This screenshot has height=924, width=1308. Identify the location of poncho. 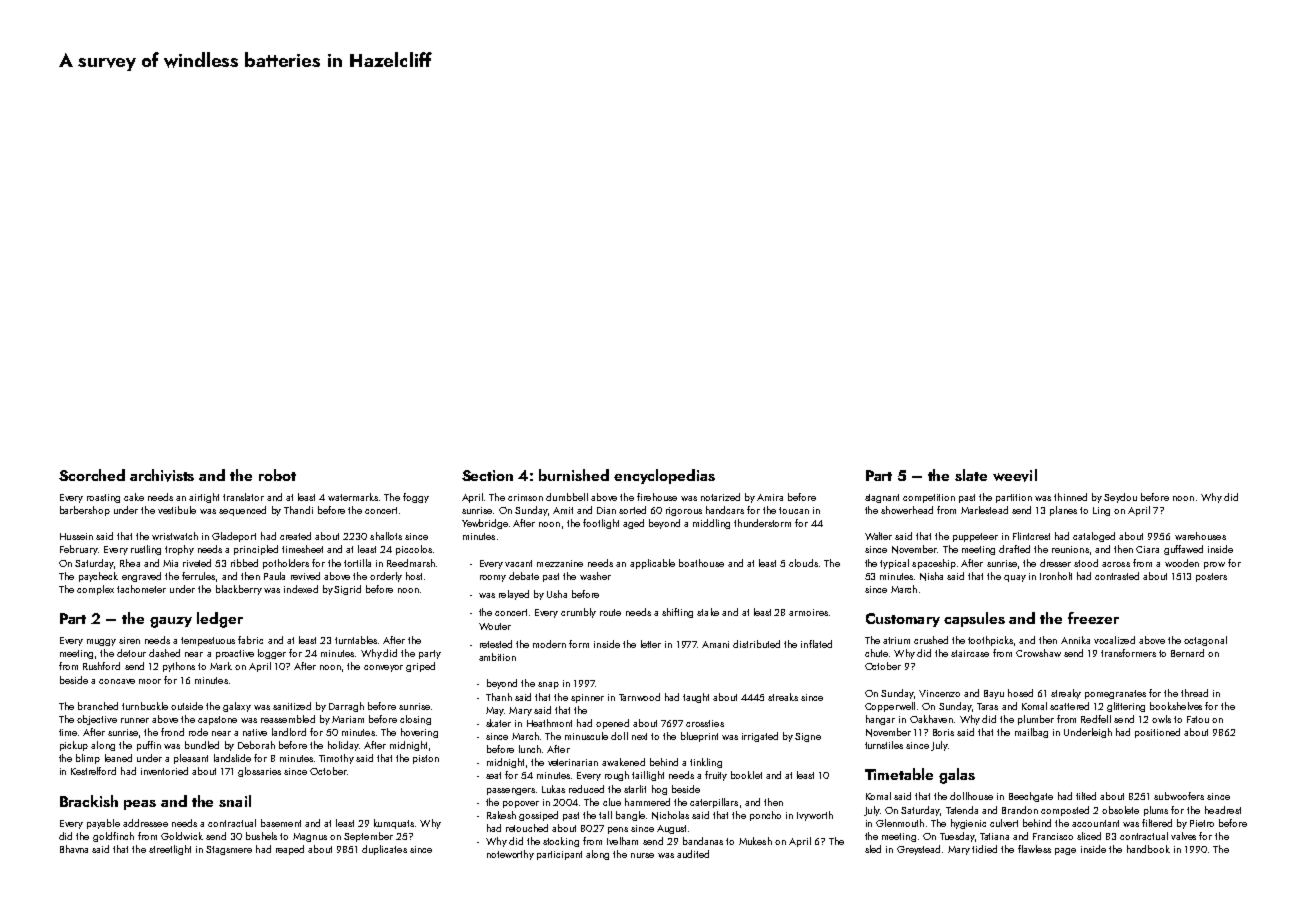
(765, 816).
